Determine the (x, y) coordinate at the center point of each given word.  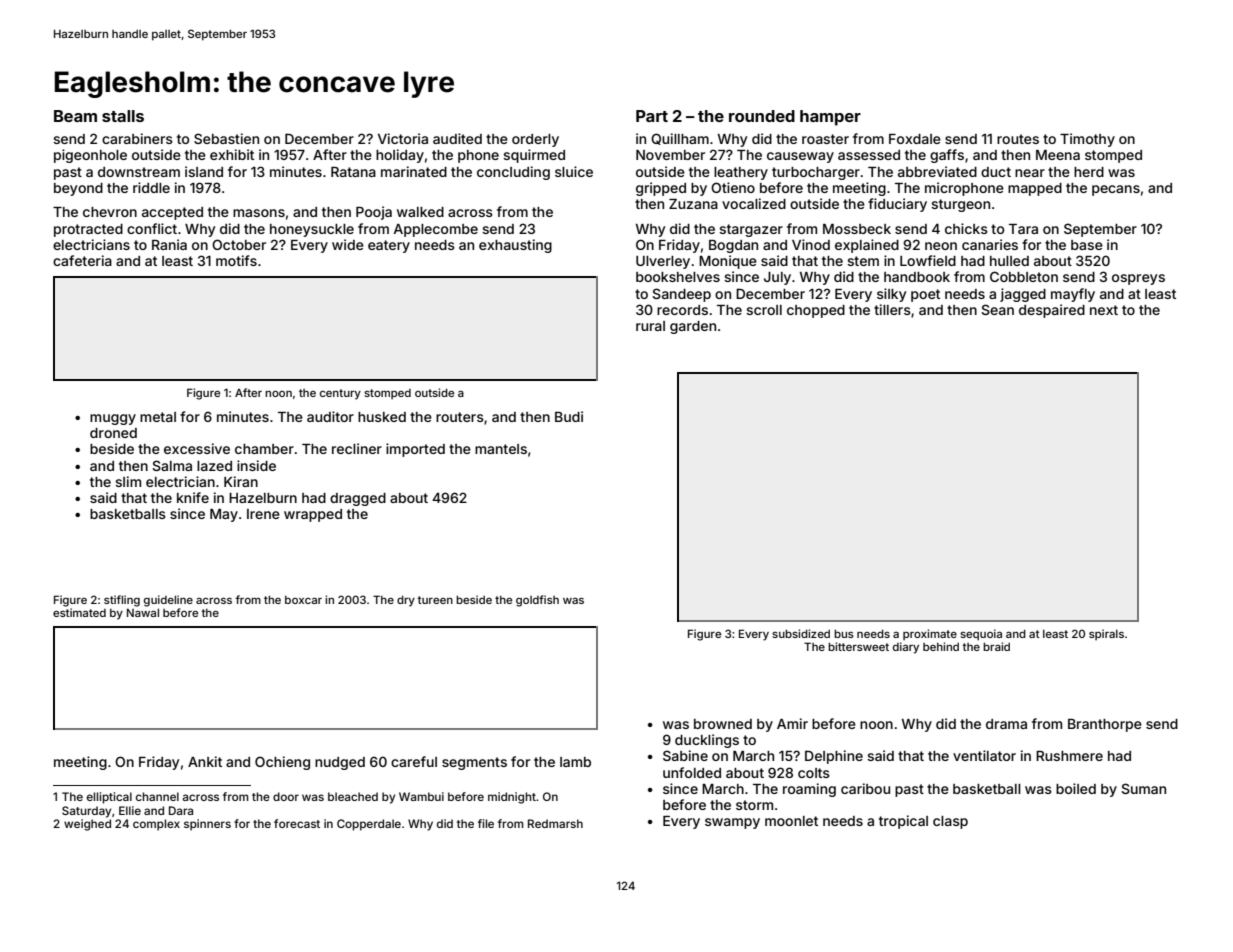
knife (193, 497)
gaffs (947, 156)
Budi (569, 416)
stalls (123, 116)
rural (650, 326)
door (286, 796)
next (1104, 310)
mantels (501, 449)
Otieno (733, 187)
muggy (113, 419)
